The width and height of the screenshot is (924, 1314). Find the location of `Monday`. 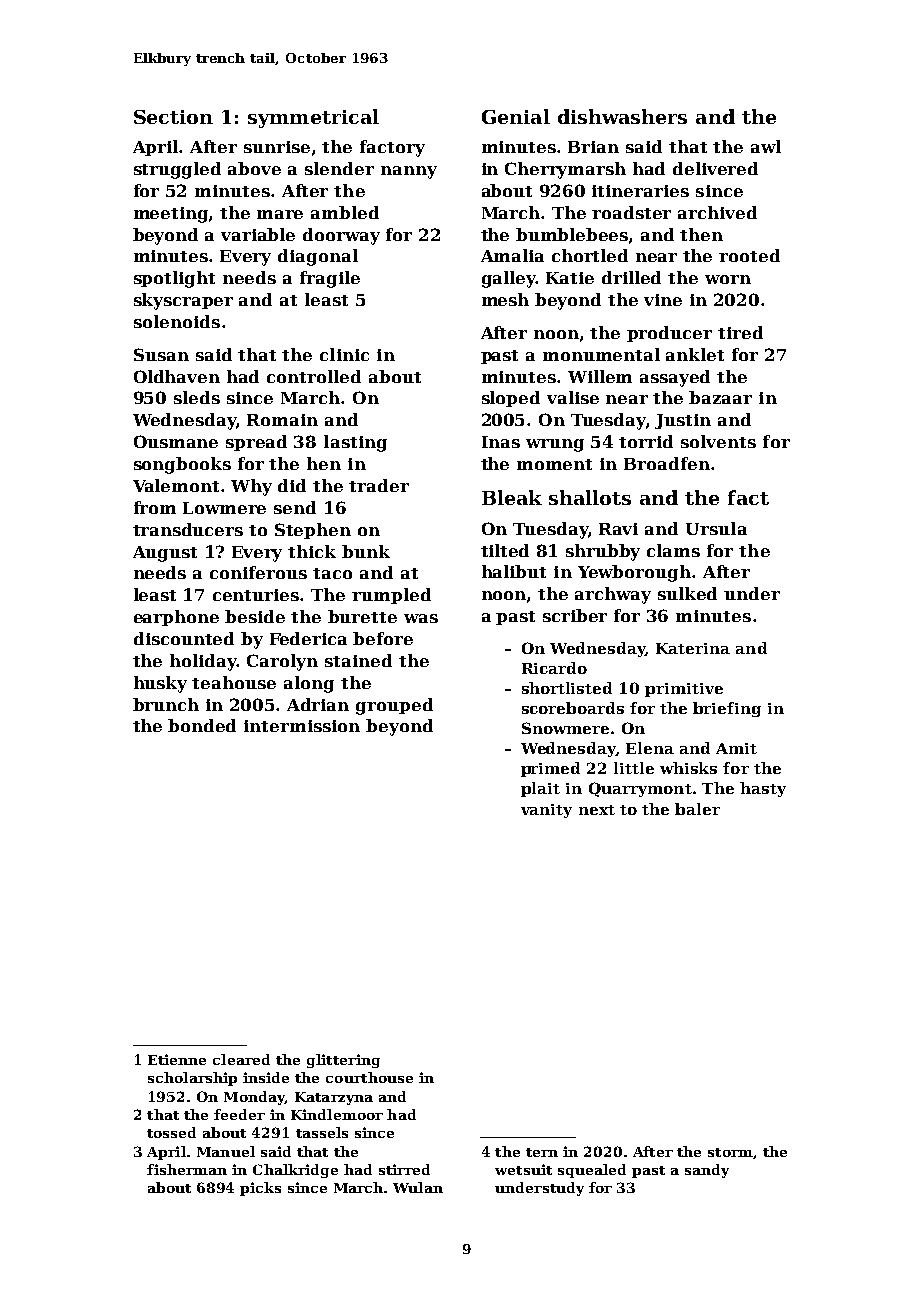

Monday is located at coordinates (254, 1098).
